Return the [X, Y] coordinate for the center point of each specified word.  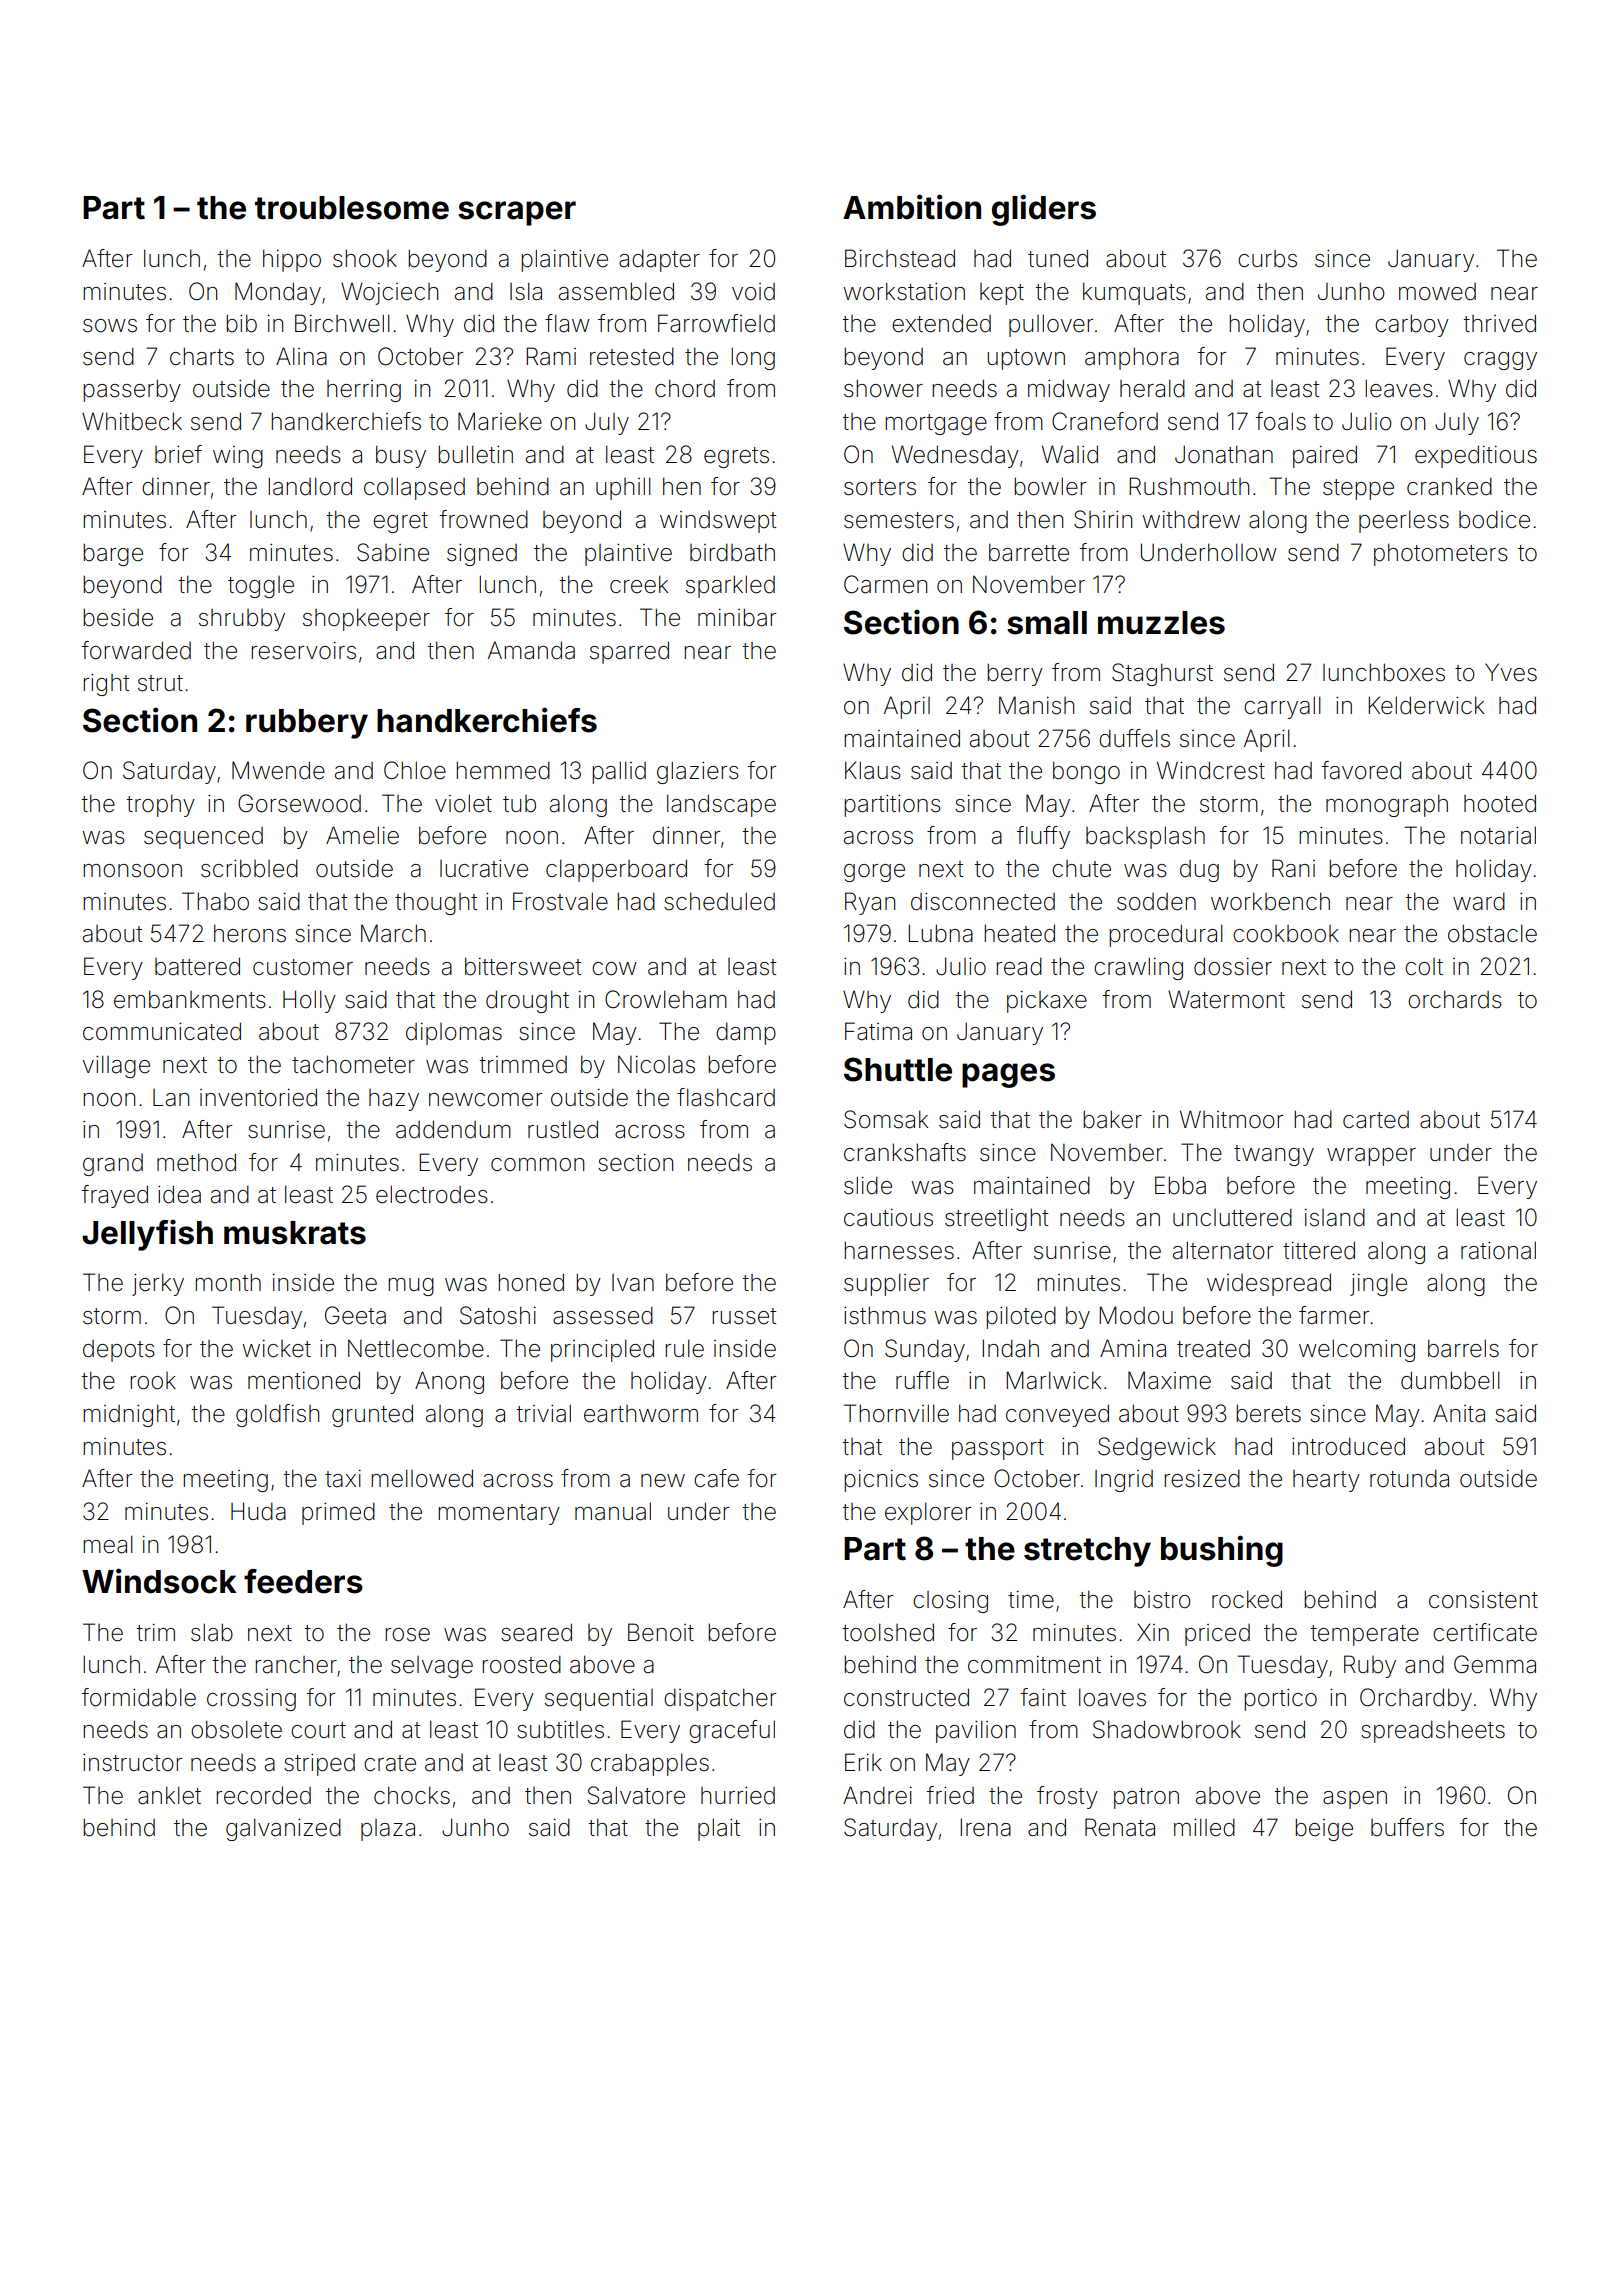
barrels [1463, 1348]
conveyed [1057, 1415]
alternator [1223, 1250]
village [116, 1066]
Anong [449, 1382]
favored [1361, 770]
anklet [169, 1795]
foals [1280, 421]
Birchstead [900, 258]
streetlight [996, 1219]
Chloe [415, 770]
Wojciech [389, 293]
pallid [619, 772]
